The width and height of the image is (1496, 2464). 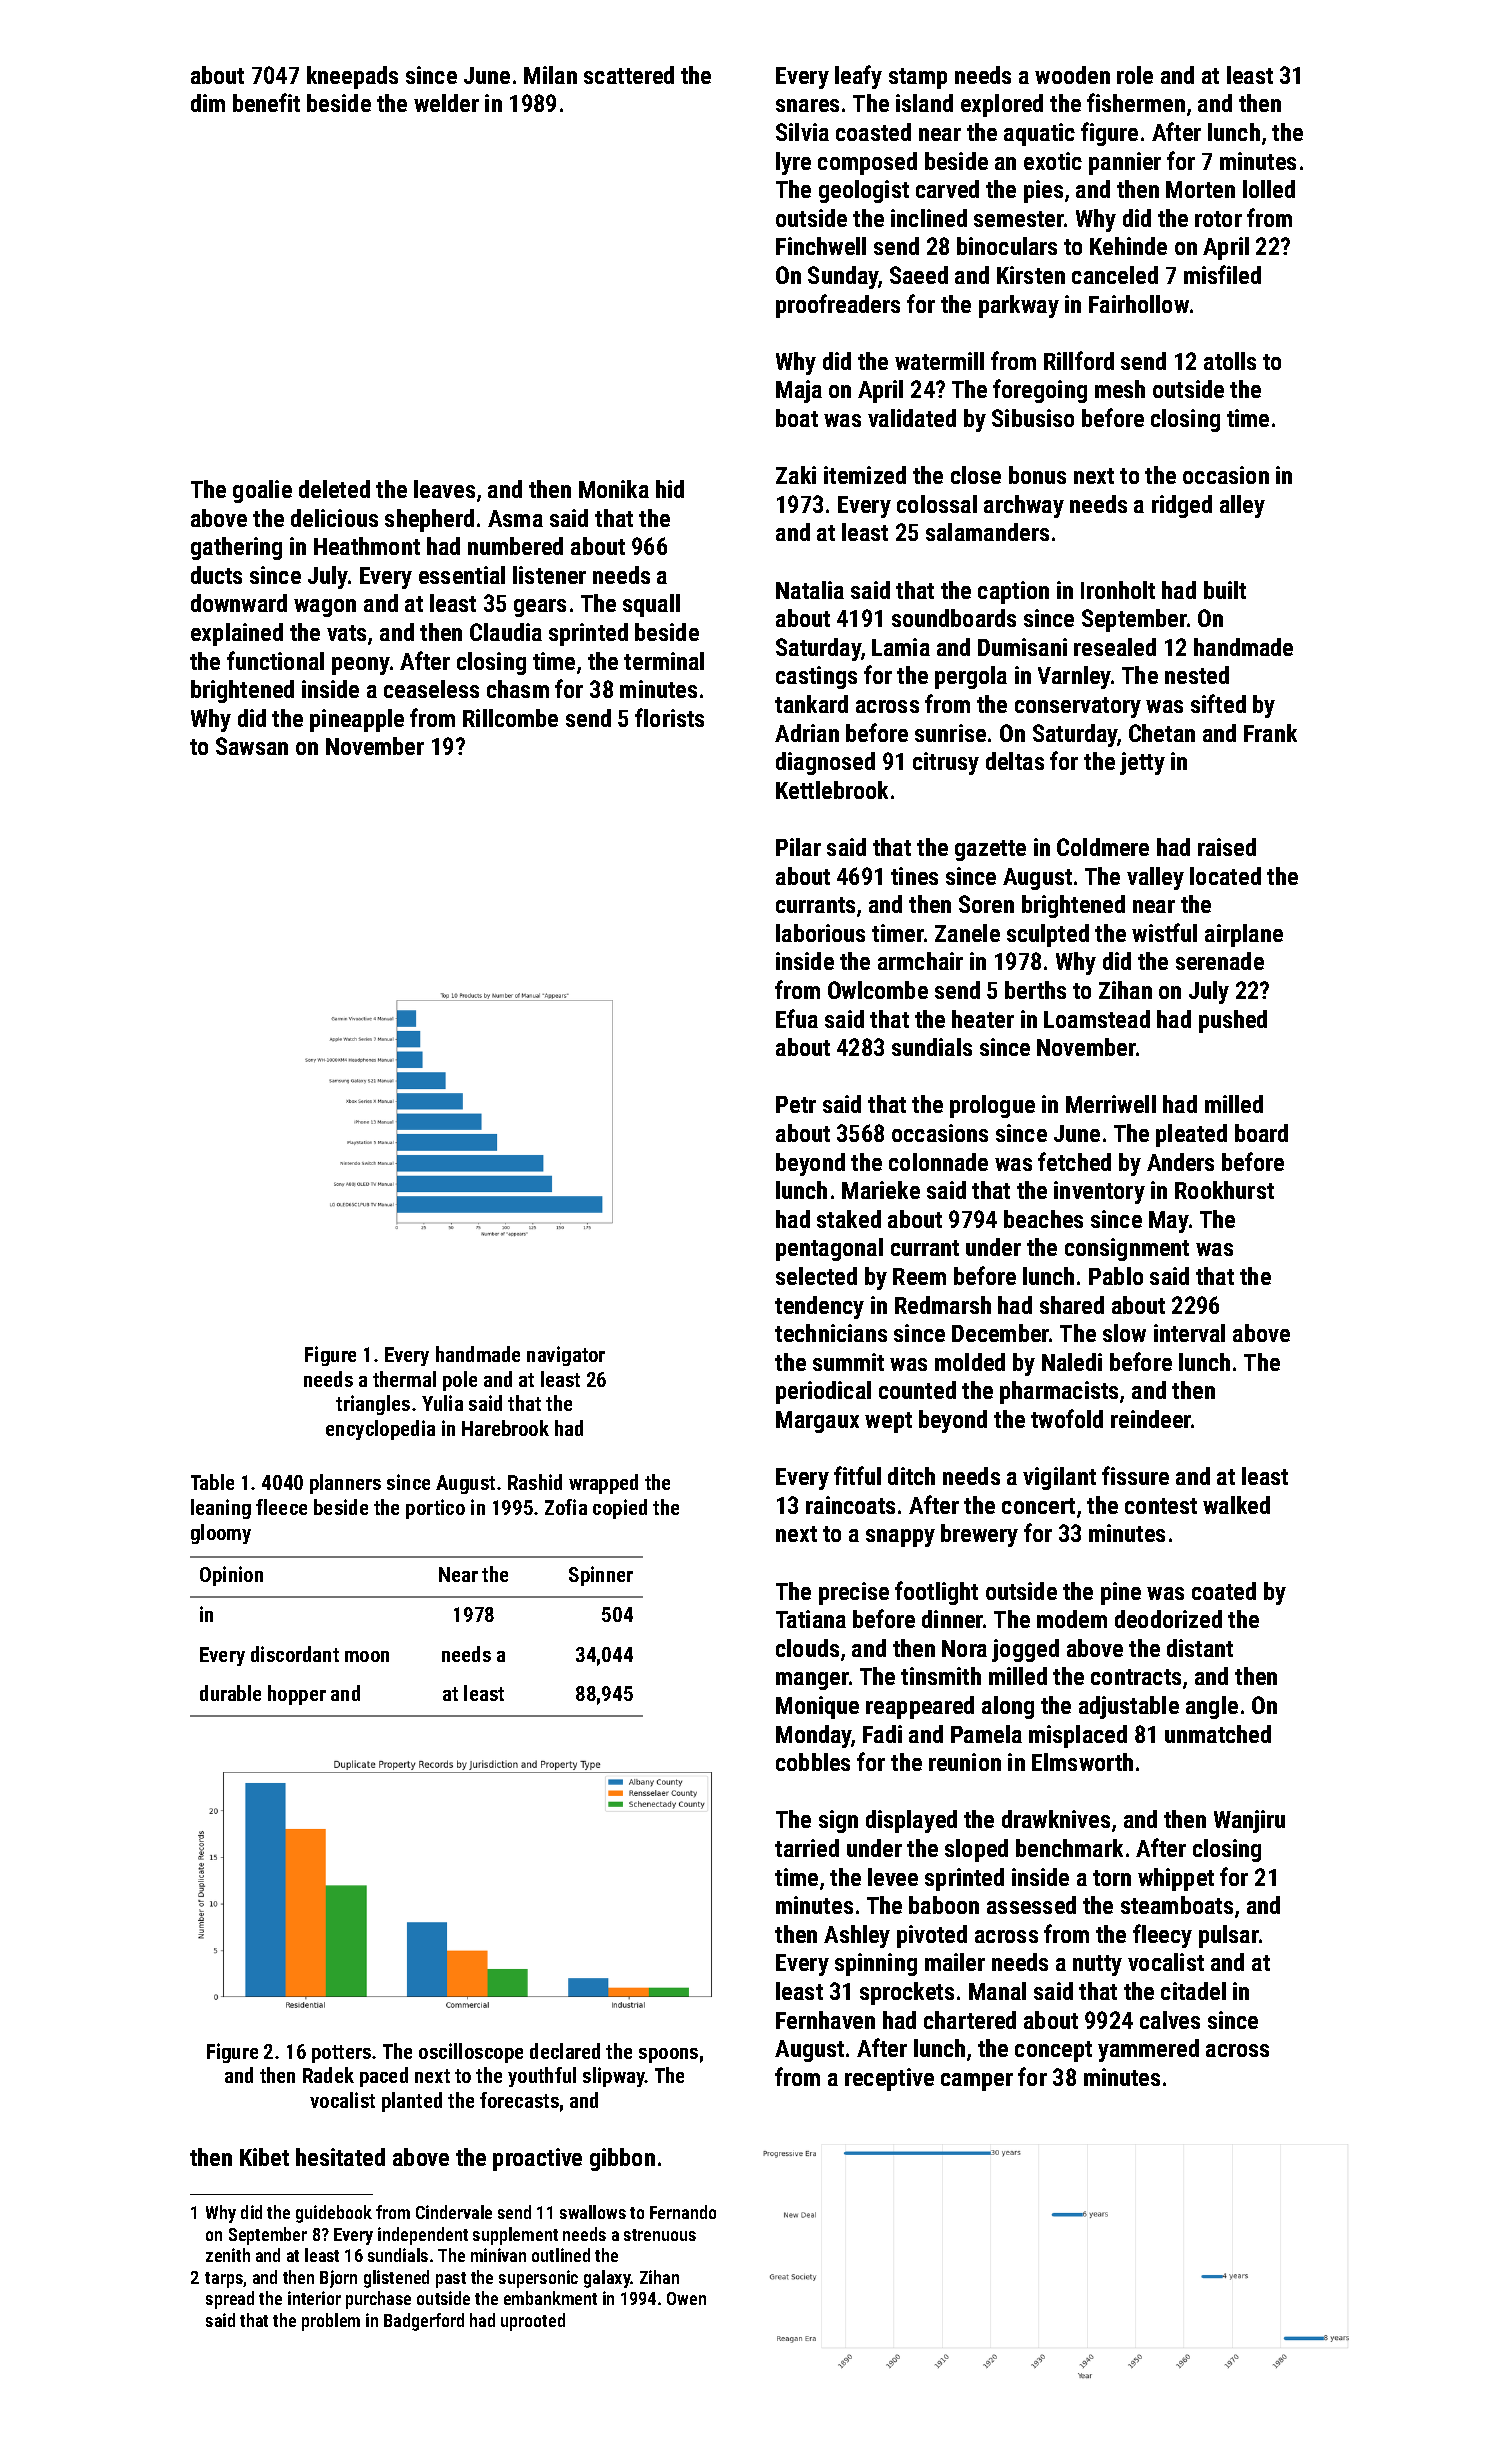 I want to click on guidebook, so click(x=334, y=2214).
